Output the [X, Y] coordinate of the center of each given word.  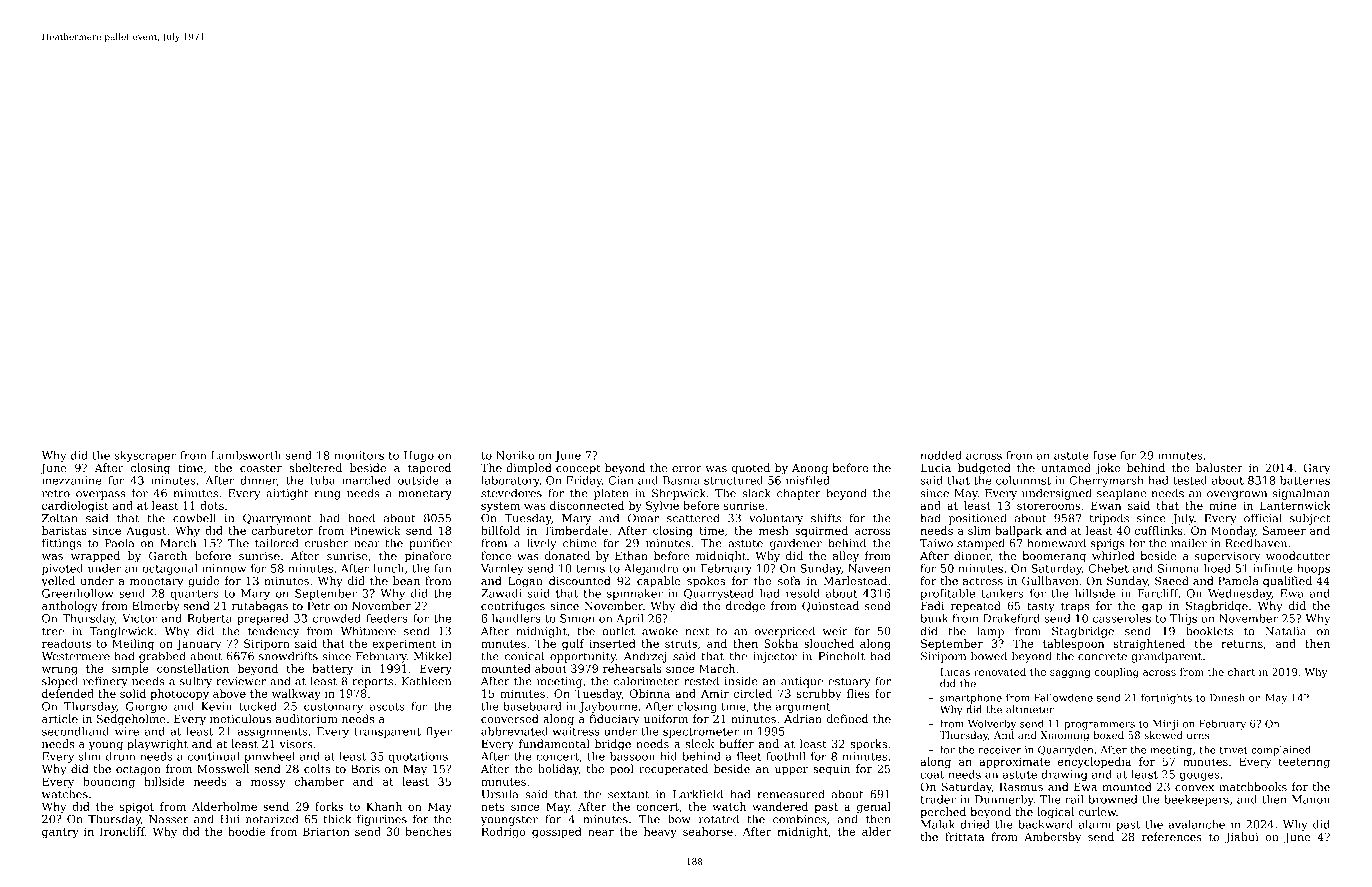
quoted [750, 469]
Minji [1166, 725]
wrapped [95, 557]
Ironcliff [122, 831]
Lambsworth [246, 455]
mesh [774, 530]
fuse [1104, 455]
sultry [196, 682]
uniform [666, 718]
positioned [978, 519]
